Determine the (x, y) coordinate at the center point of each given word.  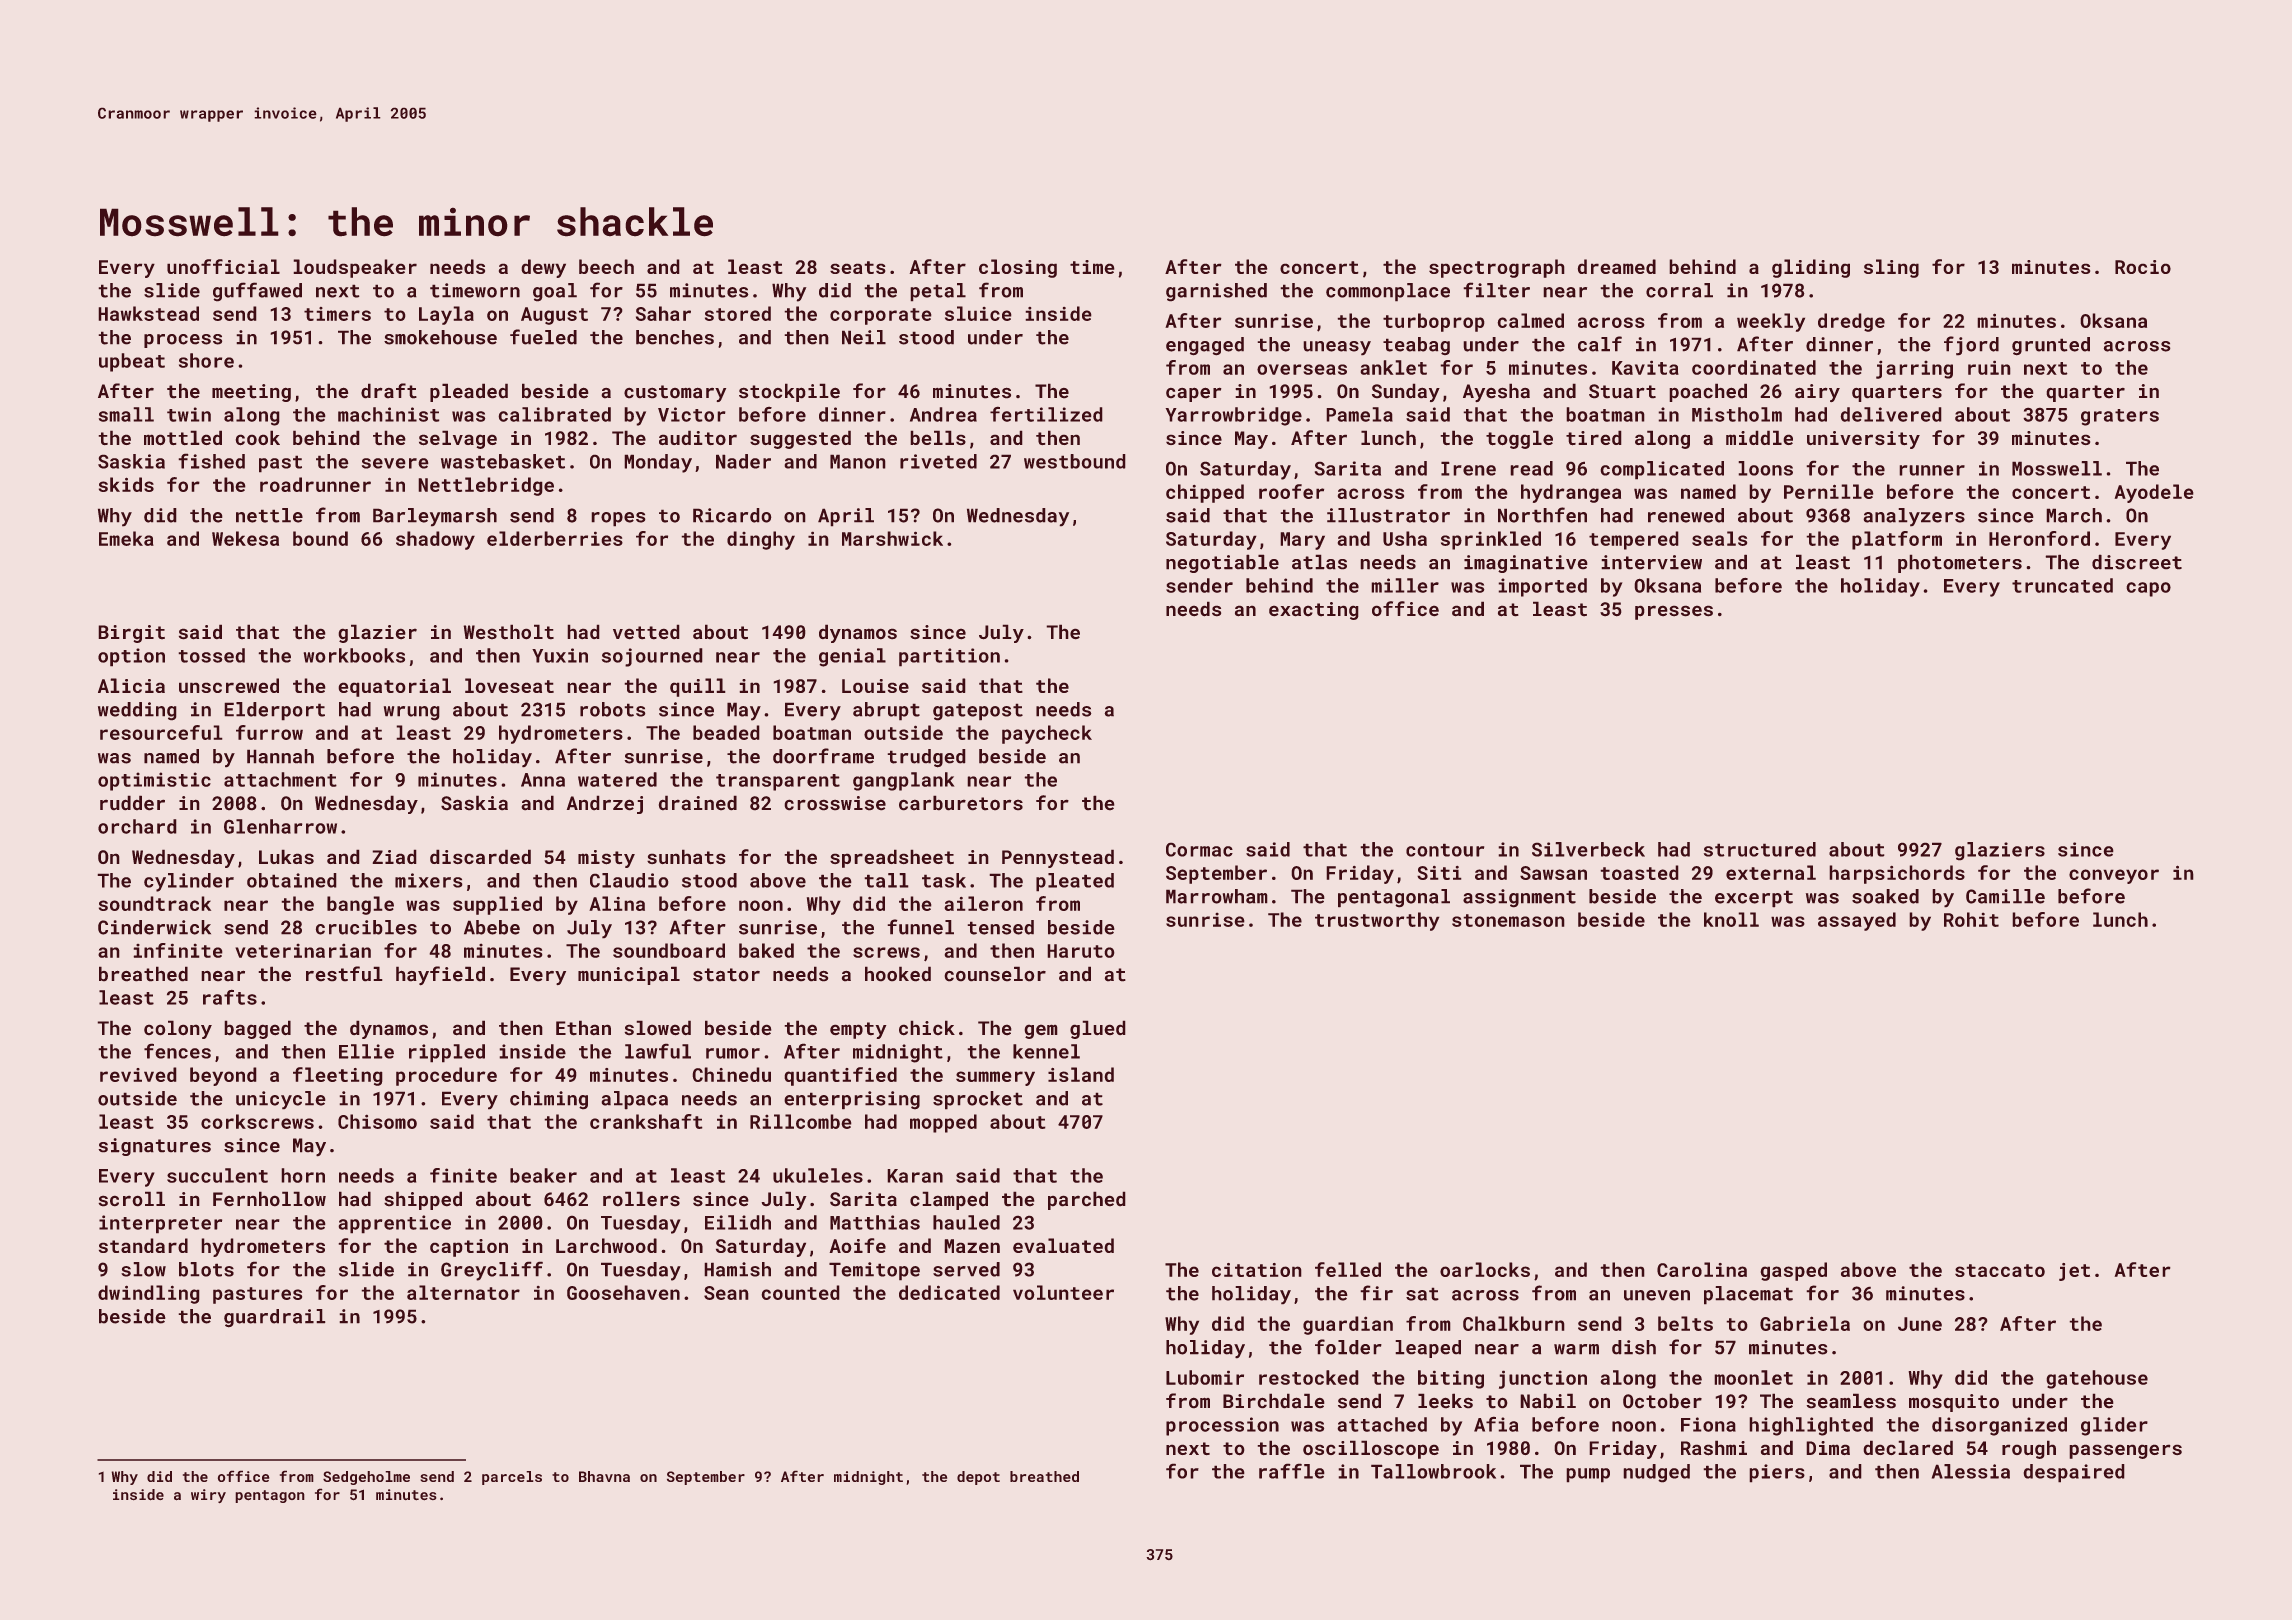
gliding (1811, 268)
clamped (949, 1200)
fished (211, 461)
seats (858, 267)
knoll (1731, 919)
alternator (463, 1292)
